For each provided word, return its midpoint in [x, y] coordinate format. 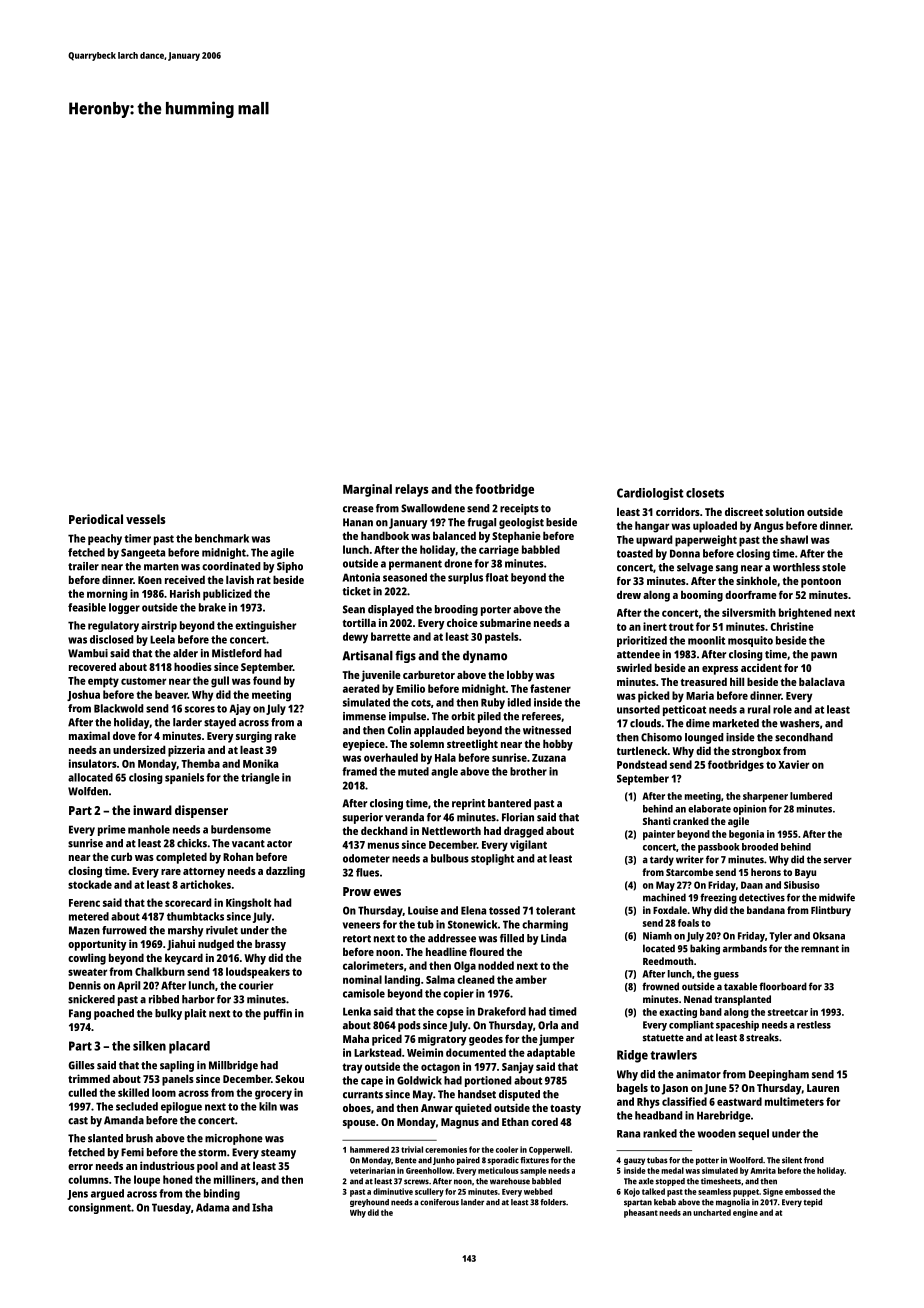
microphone [234, 1139]
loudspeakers [258, 973]
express [720, 670]
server [838, 860]
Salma [440, 979]
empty [103, 682]
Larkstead [377, 1052]
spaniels [184, 778]
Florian [518, 817]
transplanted [742, 1000]
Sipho [290, 567]
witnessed [547, 730]
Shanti [657, 821]
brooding [456, 610]
